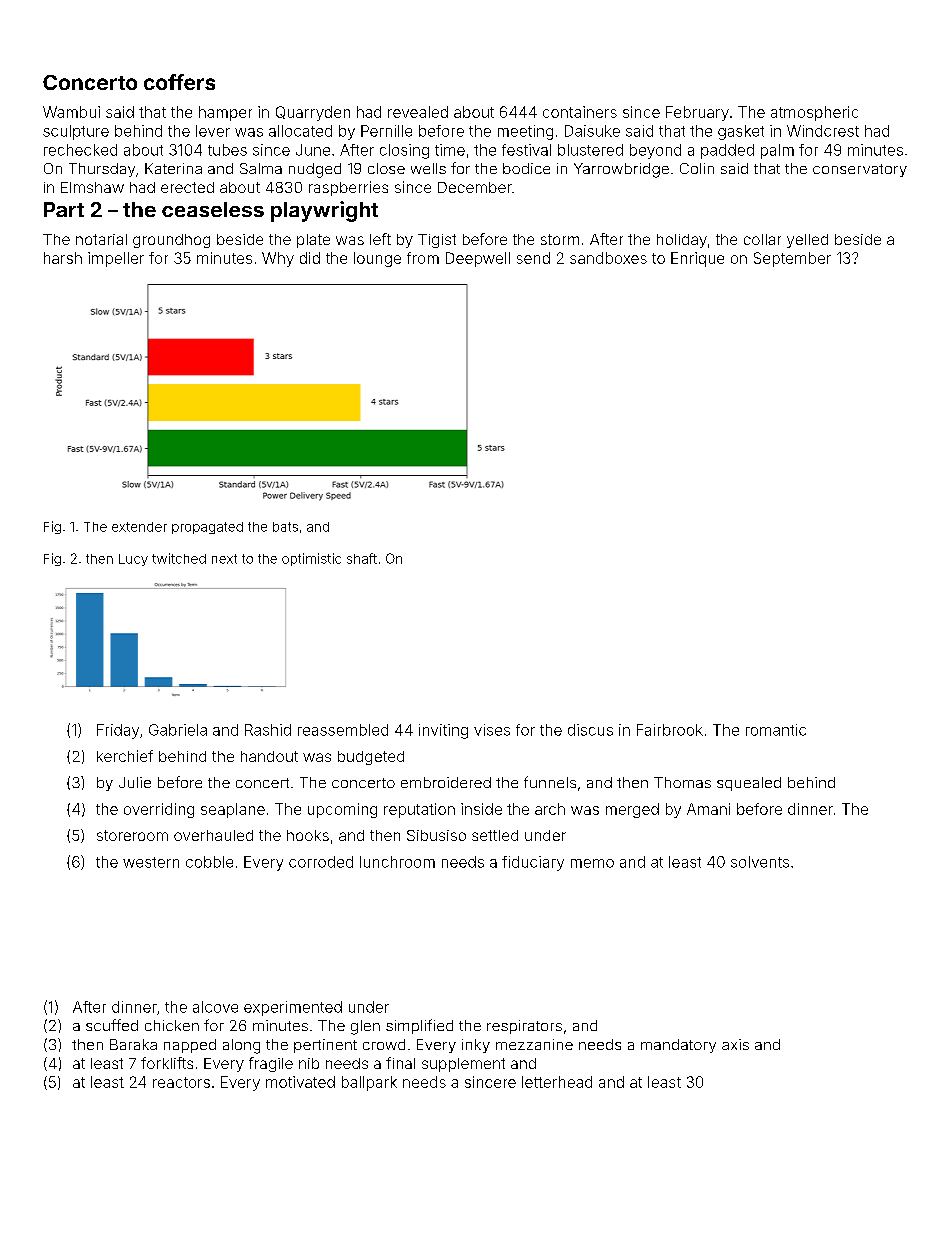 Image resolution: width=952 pixels, height=1233 pixels. What do you see at coordinates (450, 150) in the document?
I see `time` at bounding box center [450, 150].
